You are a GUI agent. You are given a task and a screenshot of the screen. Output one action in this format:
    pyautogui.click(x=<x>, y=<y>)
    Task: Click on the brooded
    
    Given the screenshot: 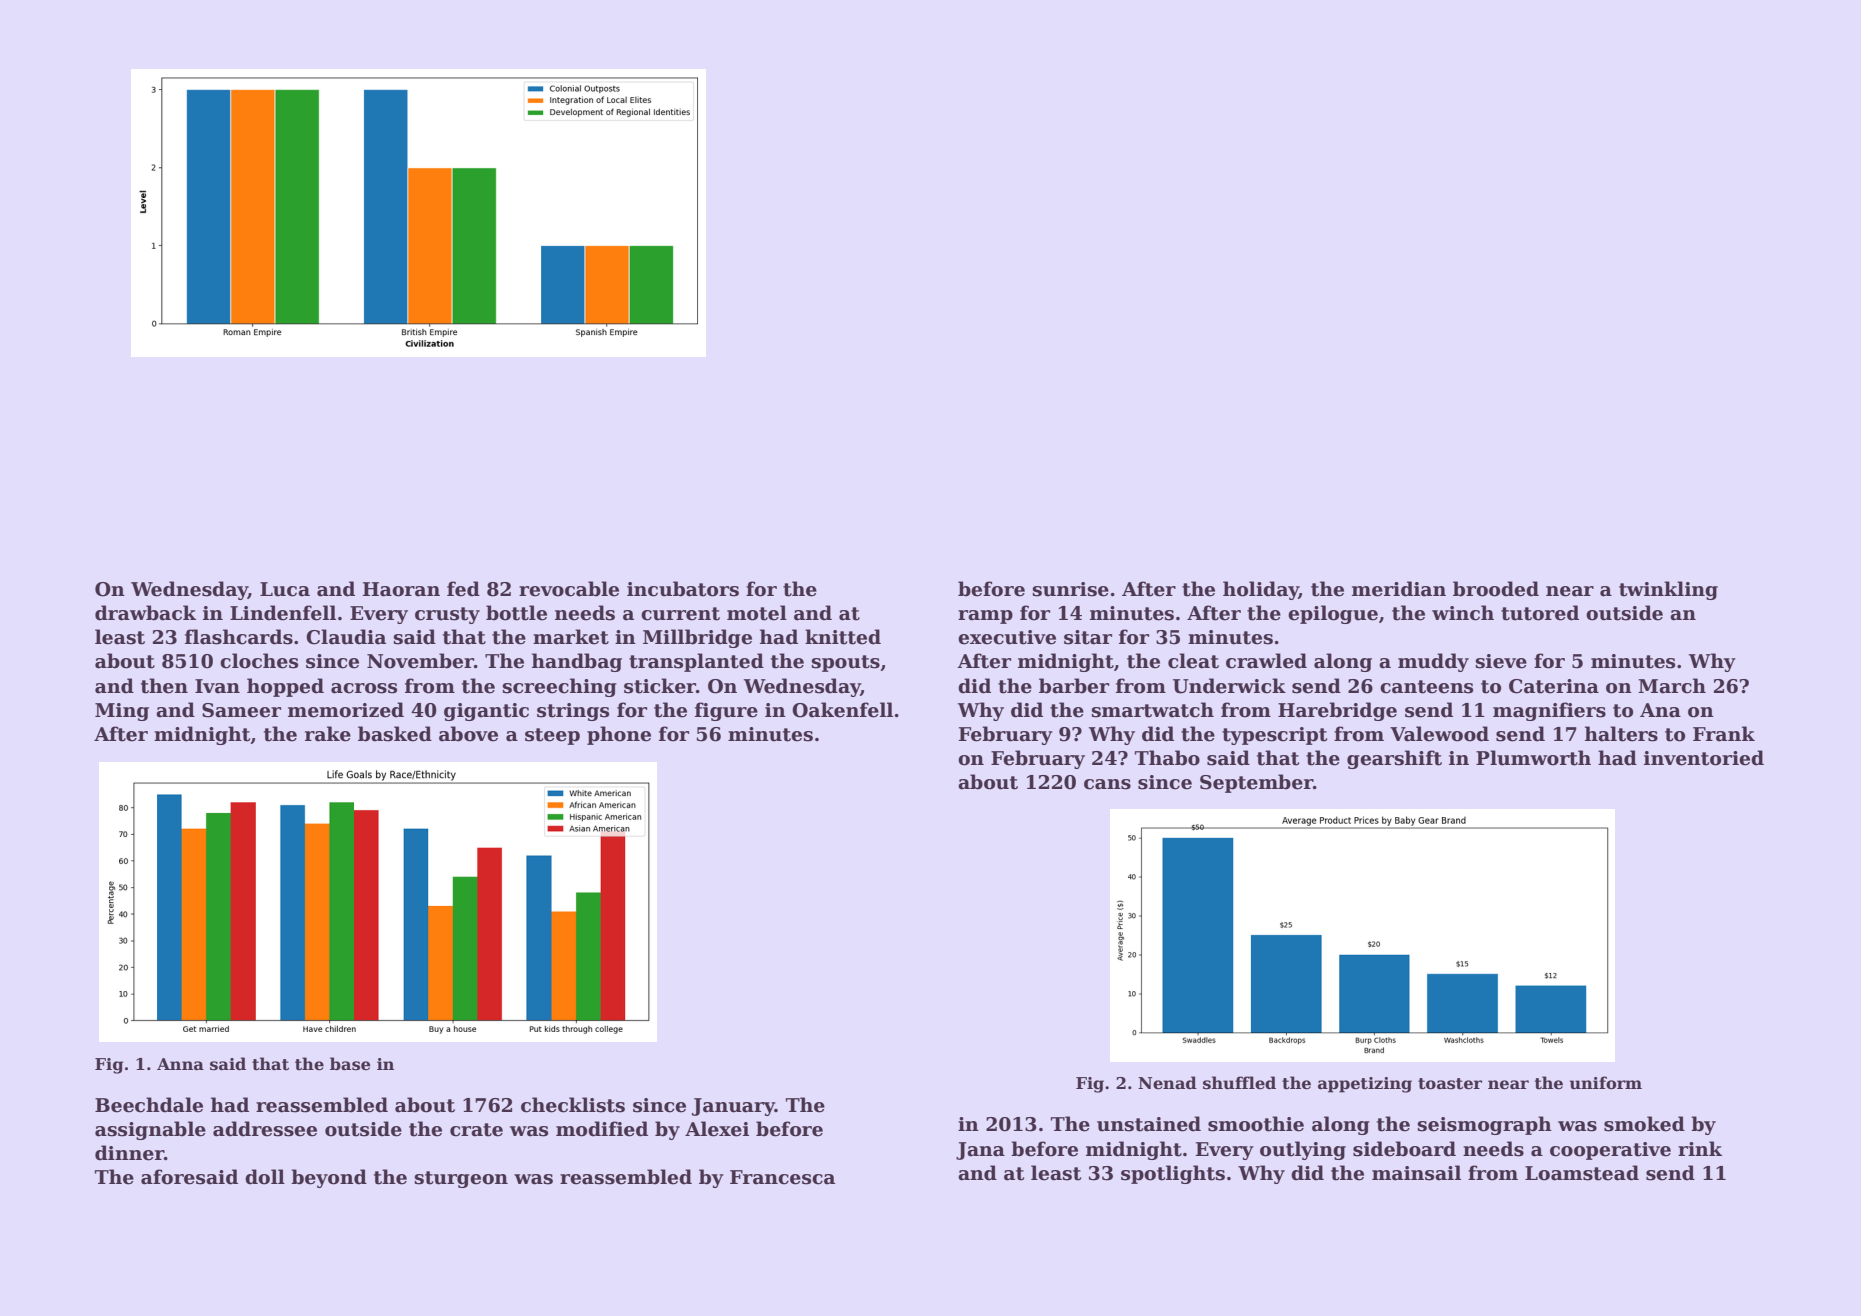 What is the action you would take?
    pyautogui.click(x=1496, y=589)
